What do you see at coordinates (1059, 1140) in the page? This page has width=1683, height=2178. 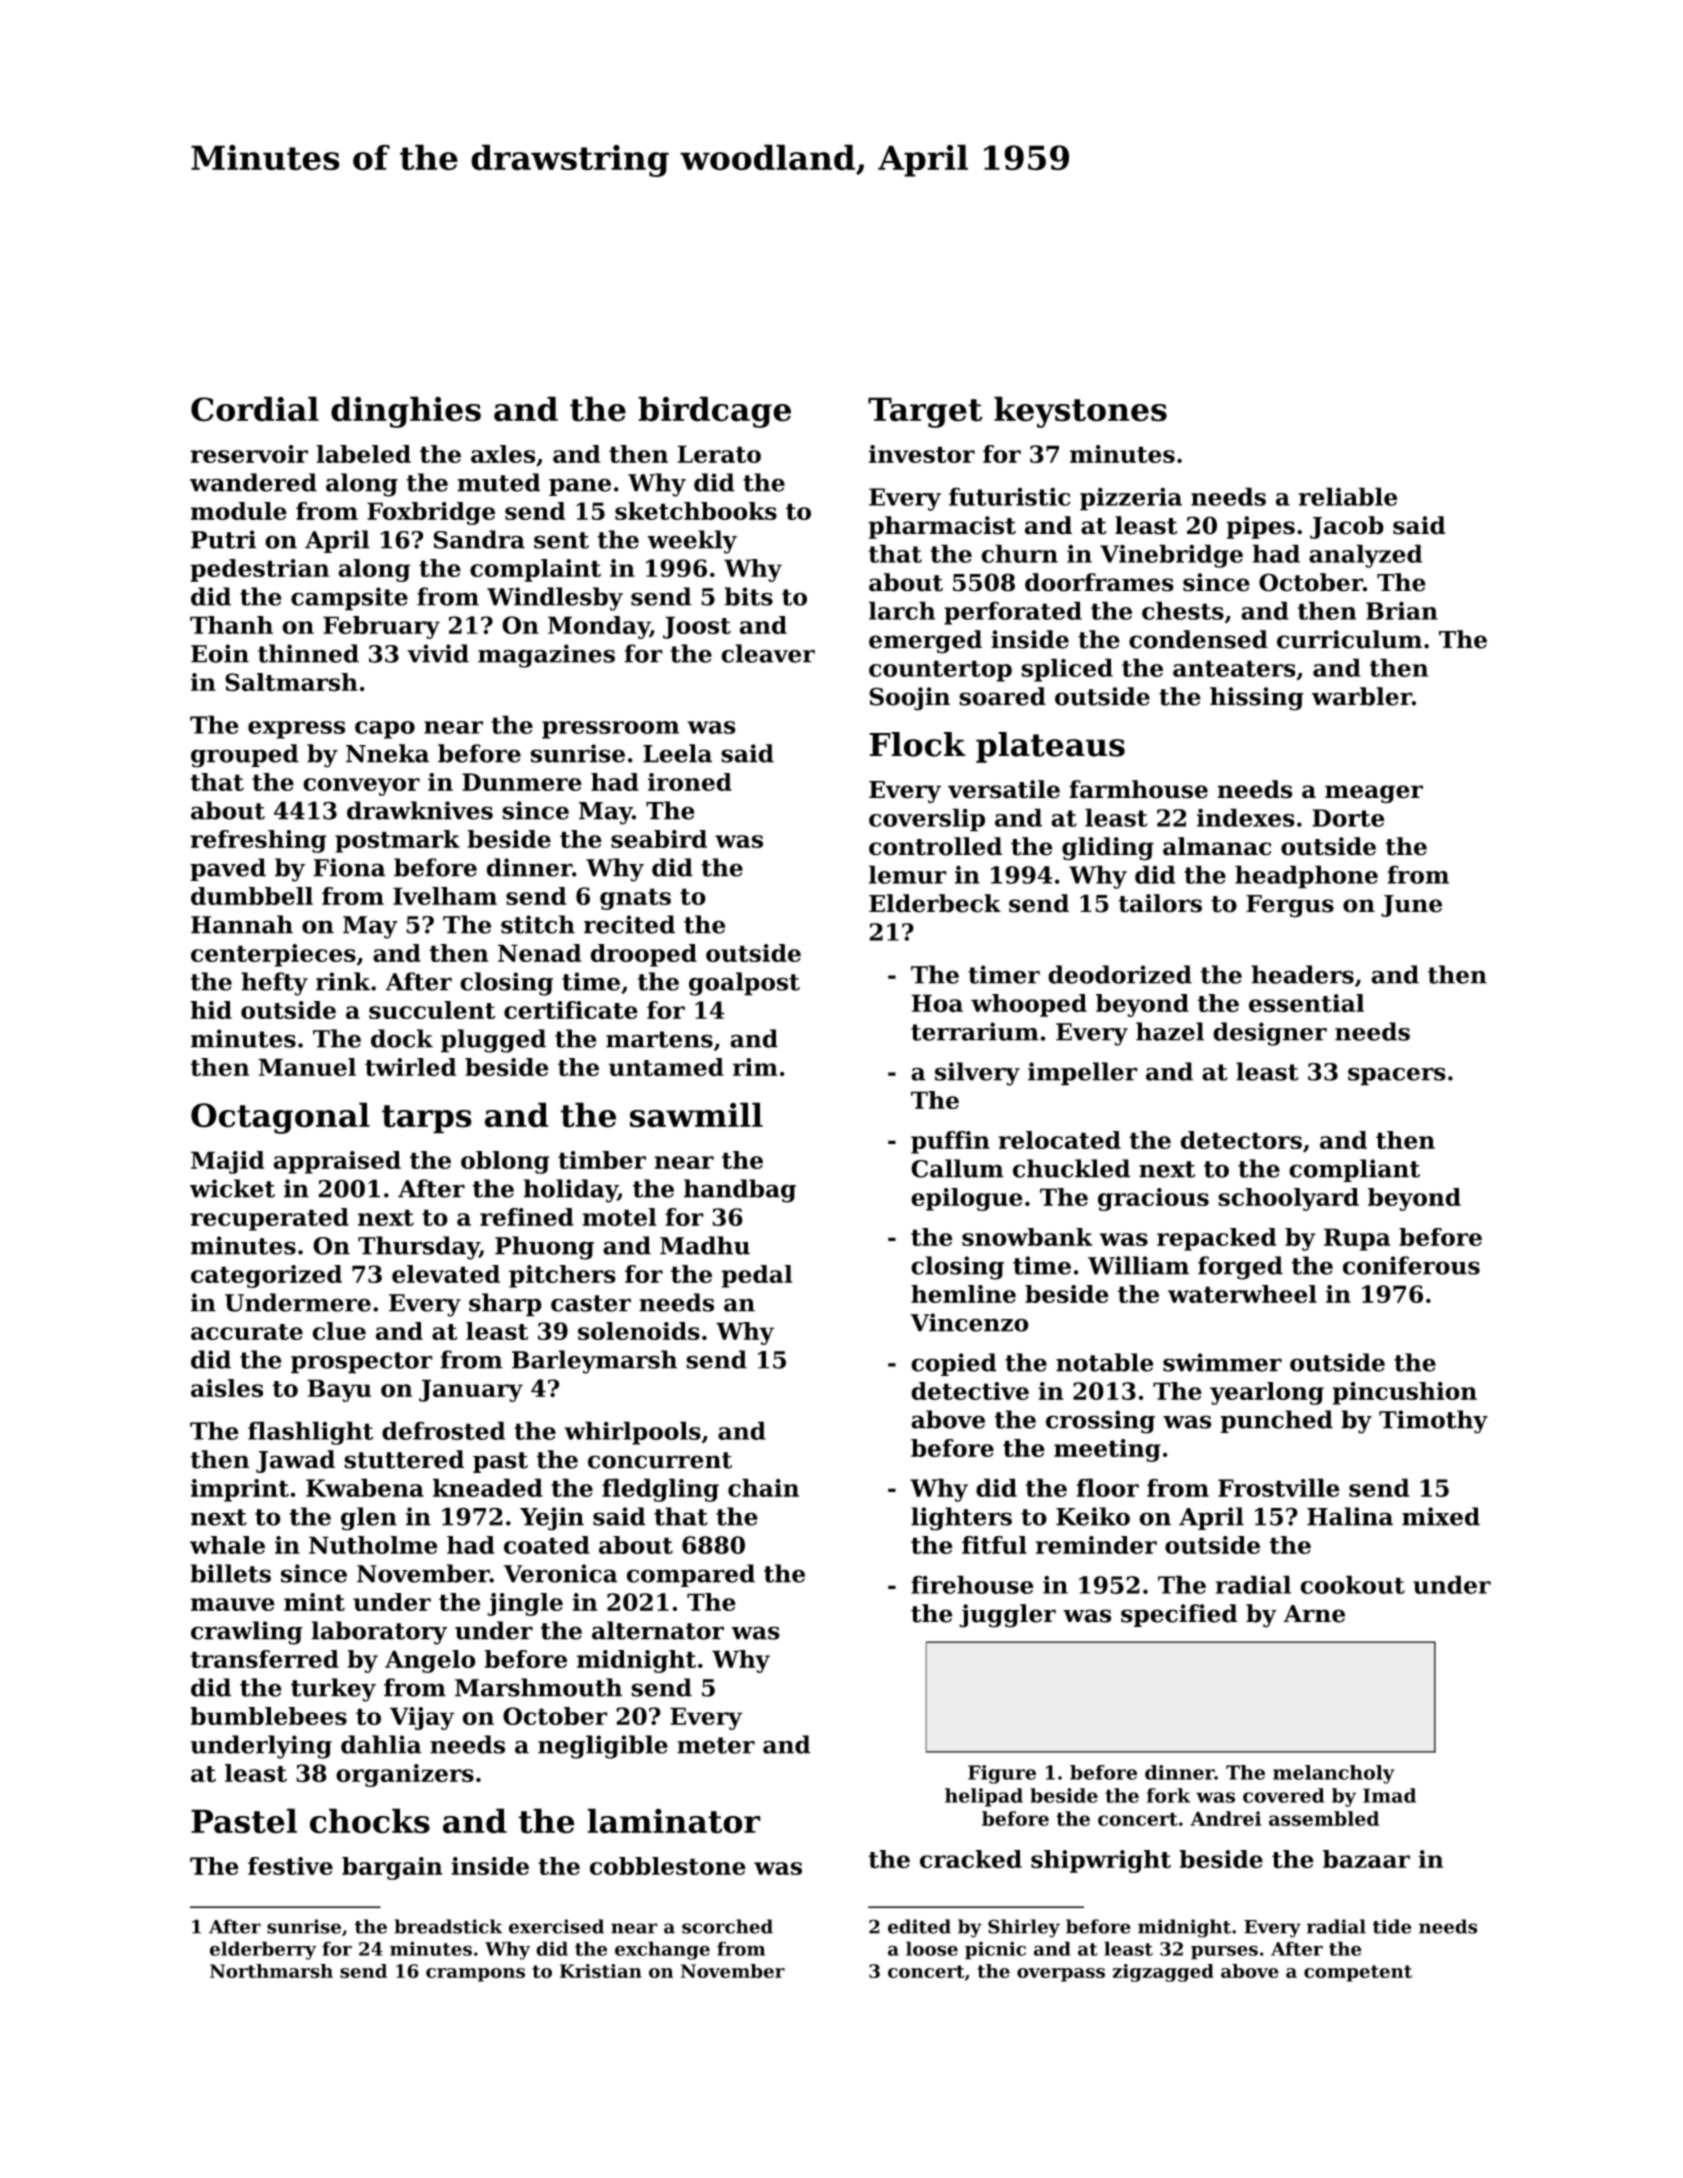 I see `relocated` at bounding box center [1059, 1140].
